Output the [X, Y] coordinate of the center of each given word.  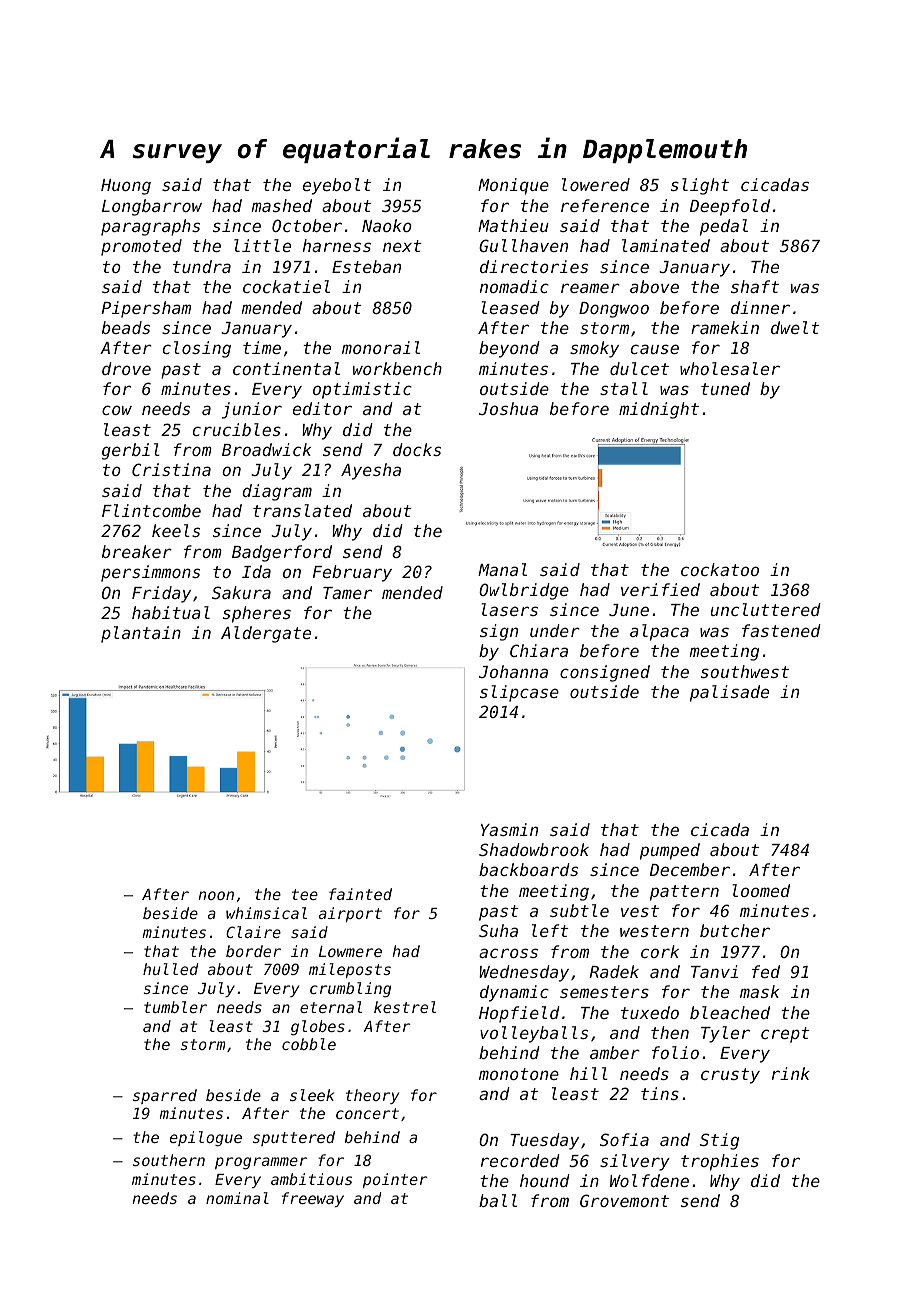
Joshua [508, 408]
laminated [666, 245]
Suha [498, 930]
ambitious [311, 1179]
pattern [684, 893]
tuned [725, 388]
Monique [513, 186]
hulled [170, 969]
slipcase [519, 693]
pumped [670, 851]
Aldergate [266, 634]
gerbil [131, 451]
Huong [126, 187]
